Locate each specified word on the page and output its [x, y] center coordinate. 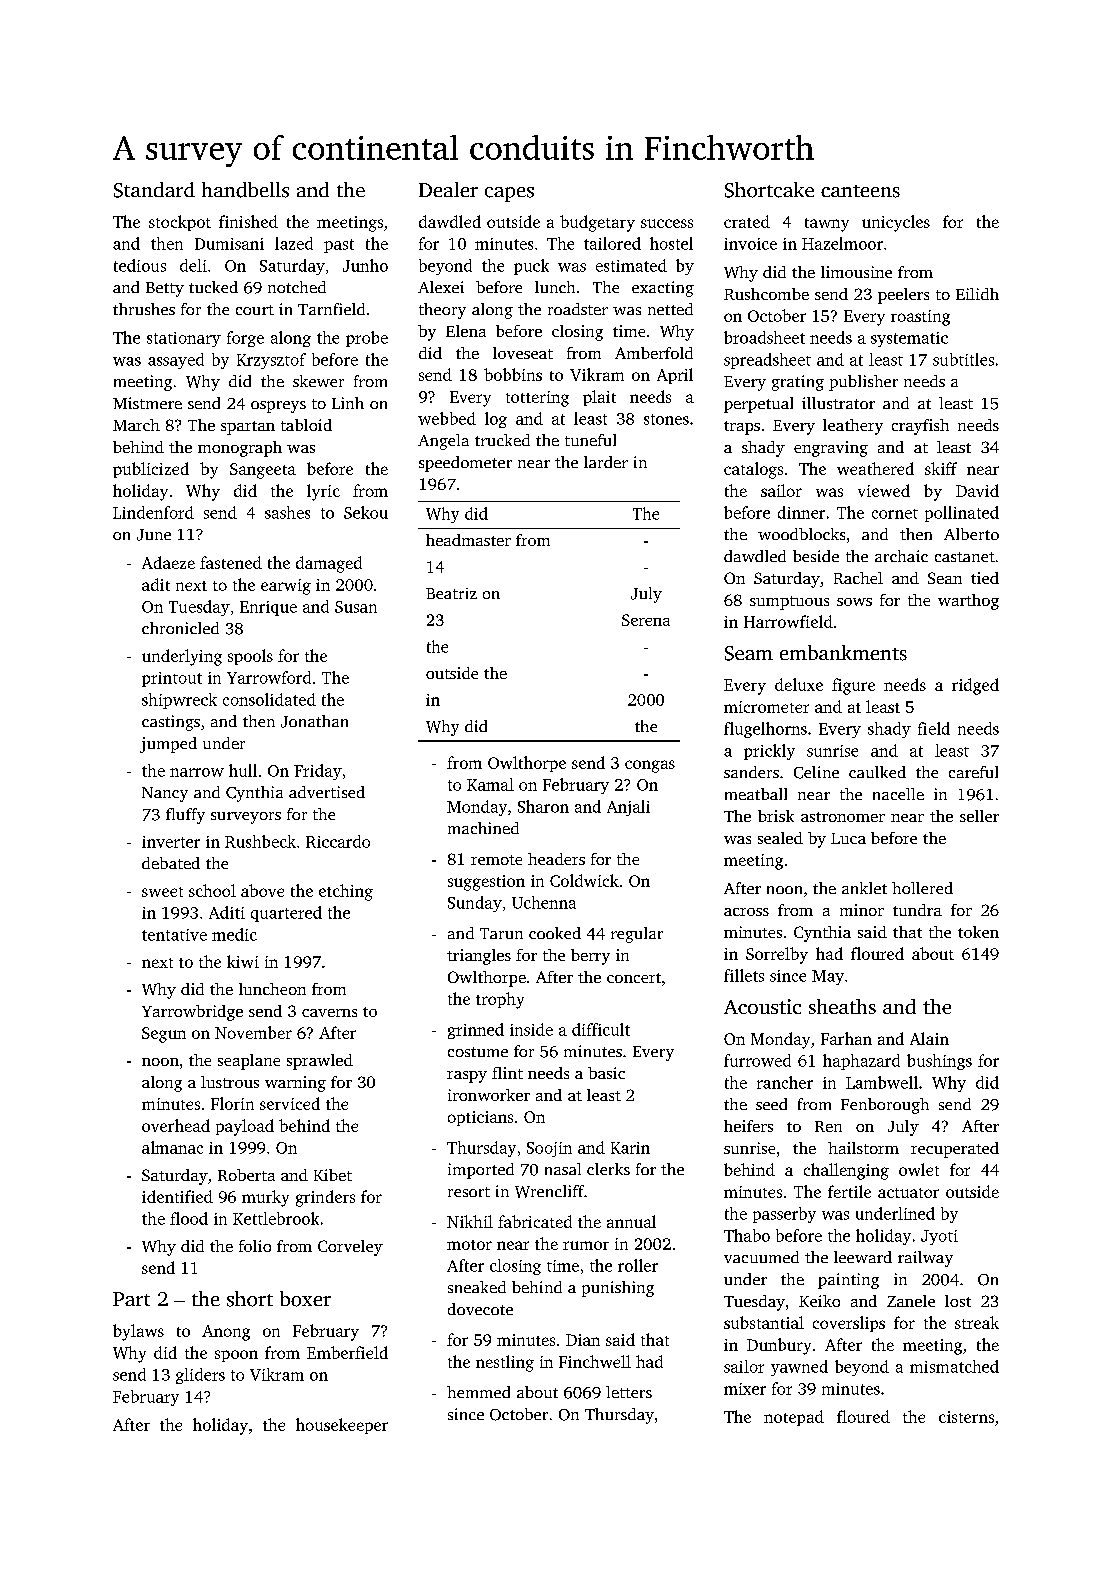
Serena [646, 620]
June [154, 535]
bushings [939, 1062]
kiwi [243, 961]
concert [634, 978]
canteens [860, 191]
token [978, 932]
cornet [895, 514]
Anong [226, 1333]
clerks [608, 1169]
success [667, 223]
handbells [245, 190]
